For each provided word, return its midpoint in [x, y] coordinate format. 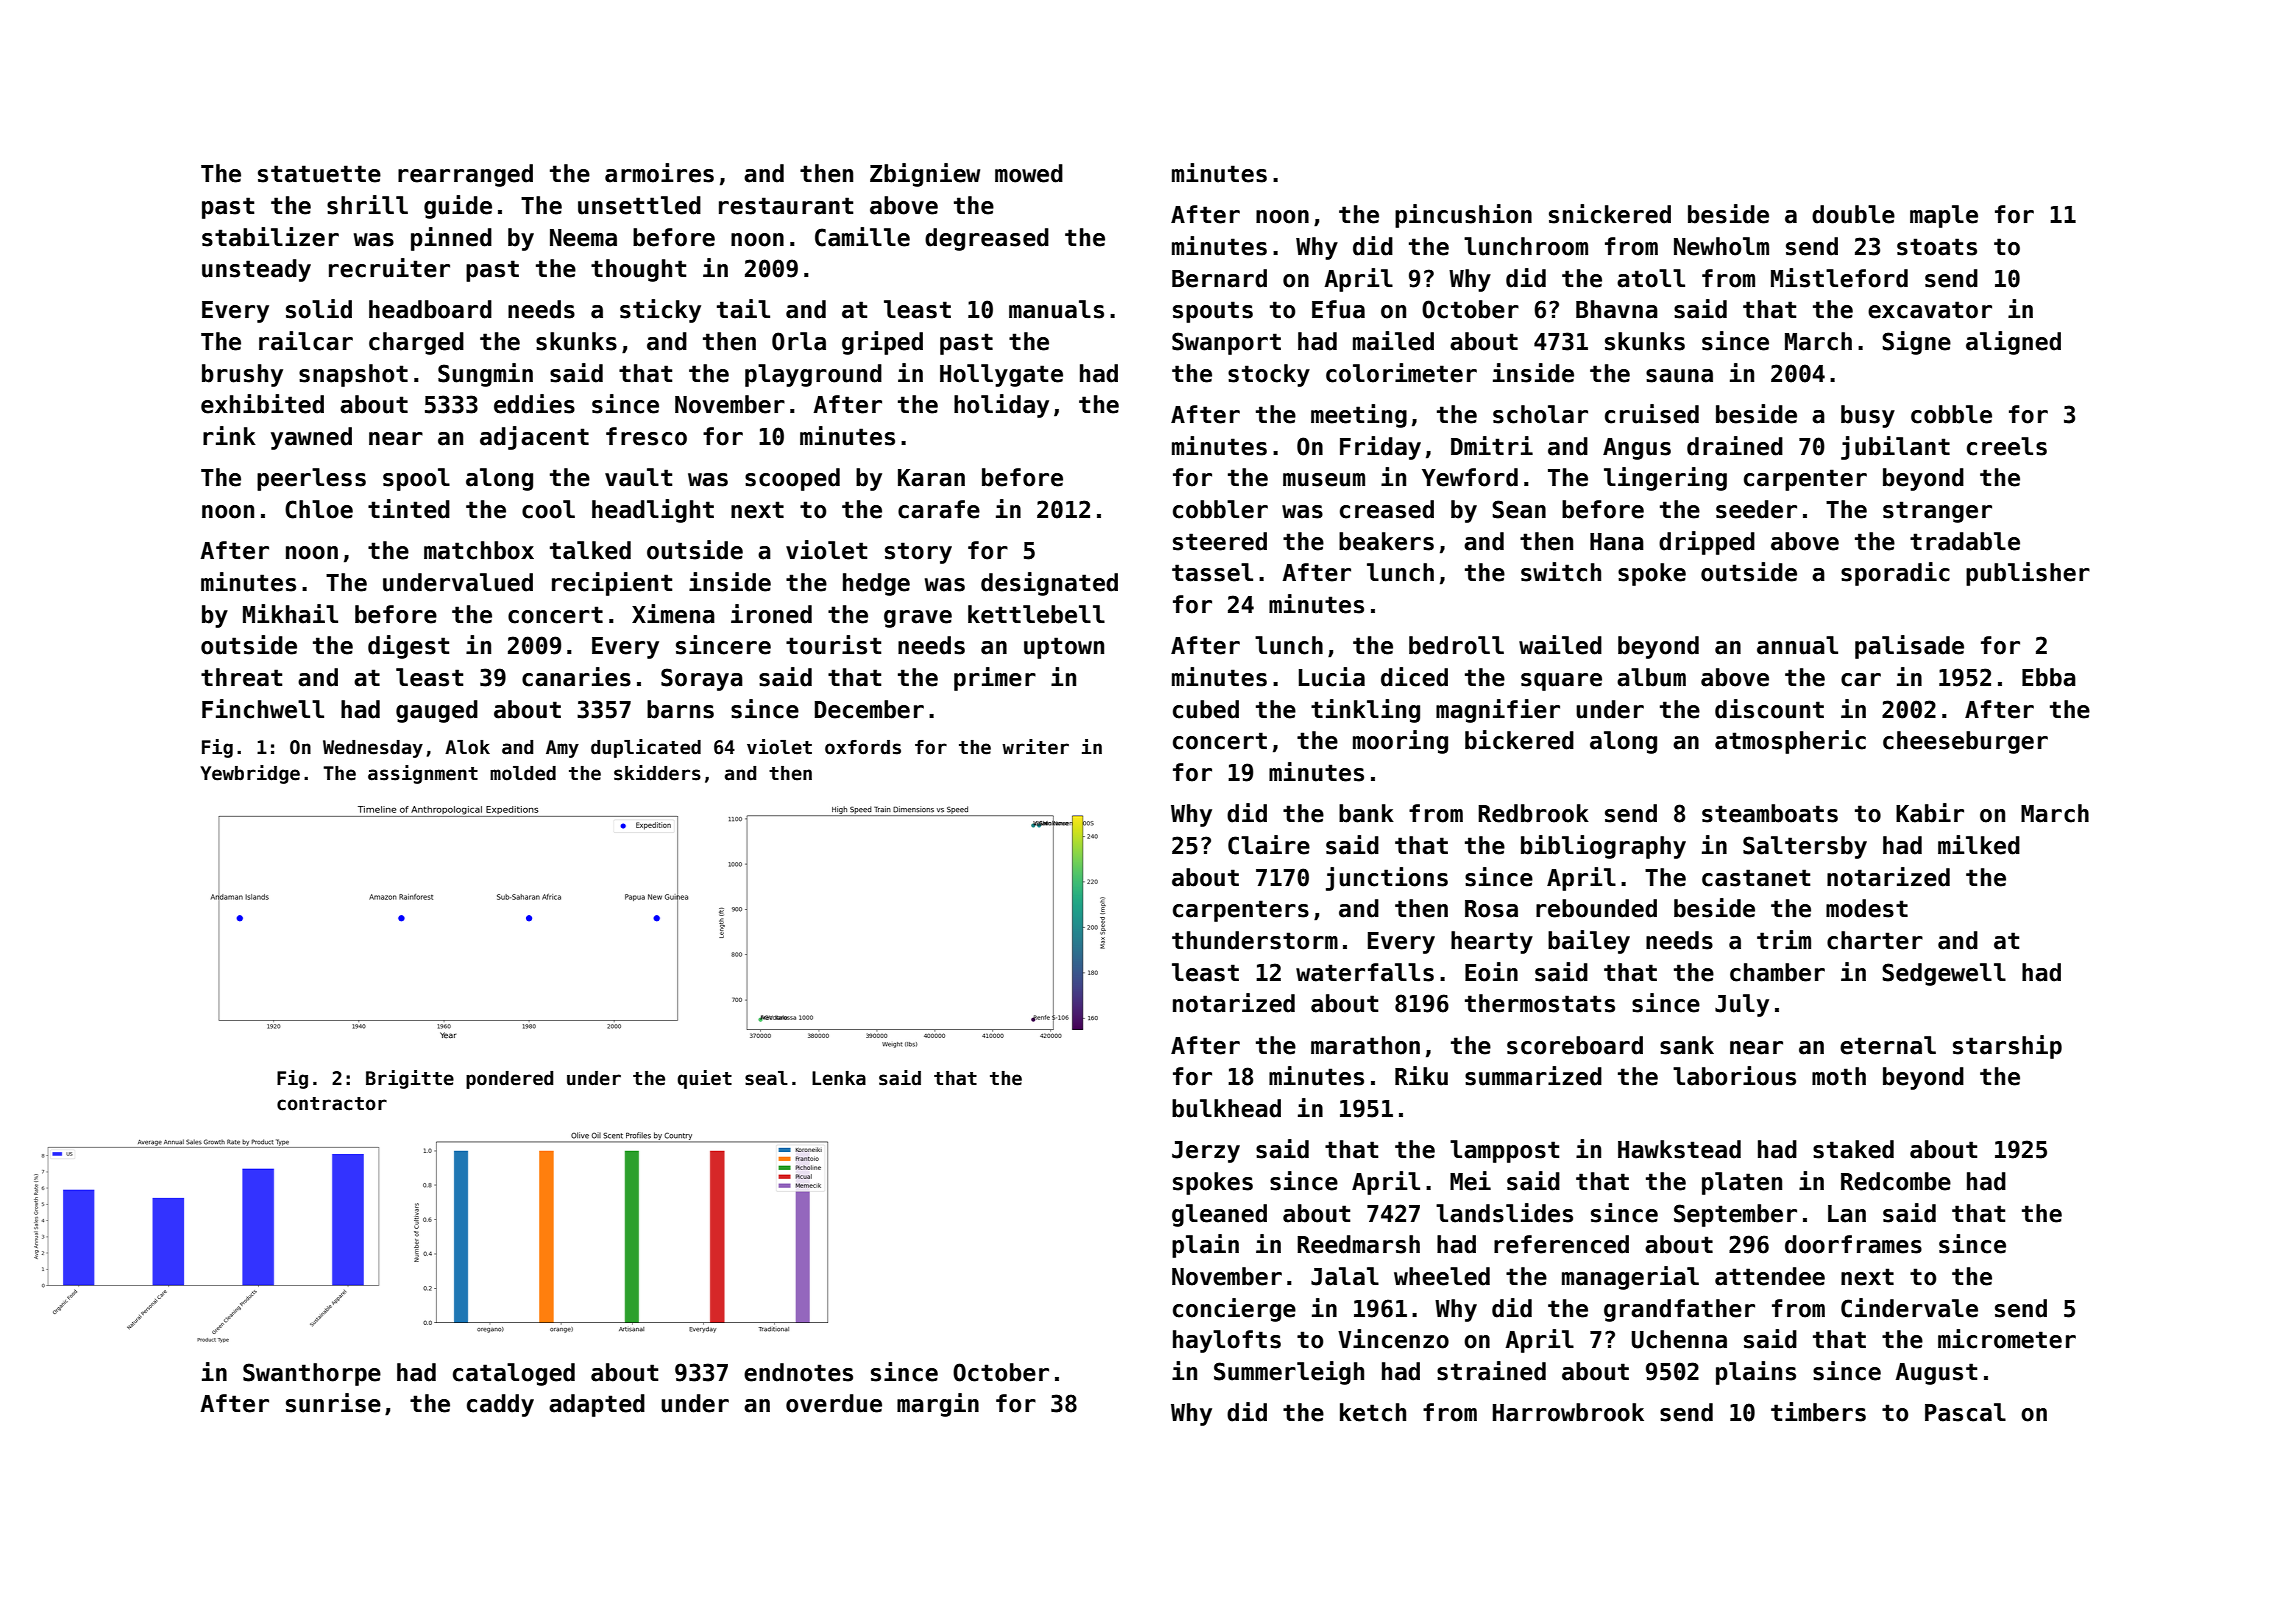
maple [1944, 216]
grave [918, 619]
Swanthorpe [312, 1374]
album [1651, 677]
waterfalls [1365, 972]
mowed [1029, 173]
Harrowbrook [1568, 1412]
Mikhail [290, 614]
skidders [657, 773]
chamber [1777, 972]
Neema [583, 238]
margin [938, 1405]
